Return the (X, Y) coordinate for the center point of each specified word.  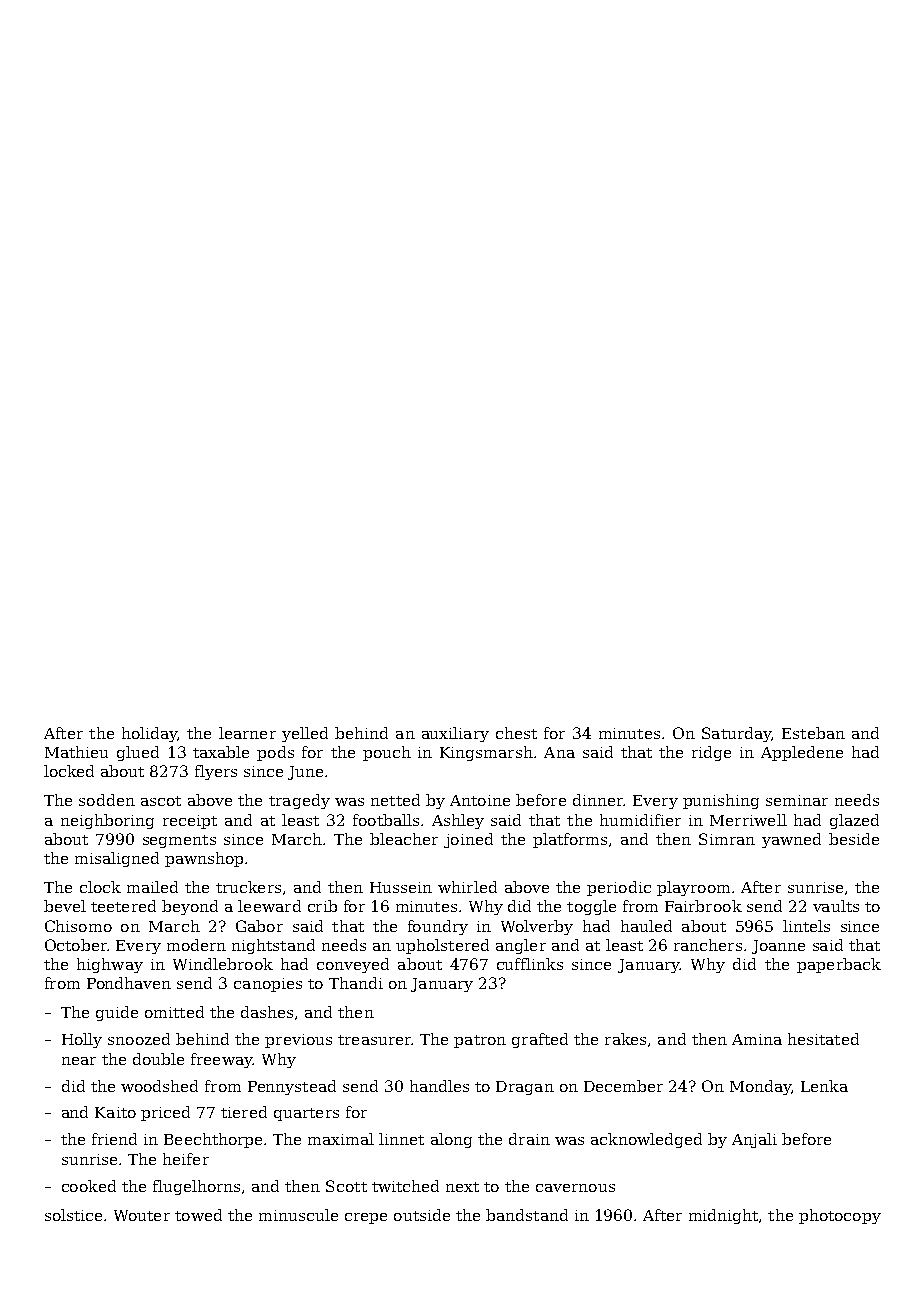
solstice (73, 1215)
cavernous (575, 1188)
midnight (723, 1216)
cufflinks (530, 964)
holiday (149, 734)
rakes (625, 1039)
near (79, 1061)
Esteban (813, 733)
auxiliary (455, 734)
